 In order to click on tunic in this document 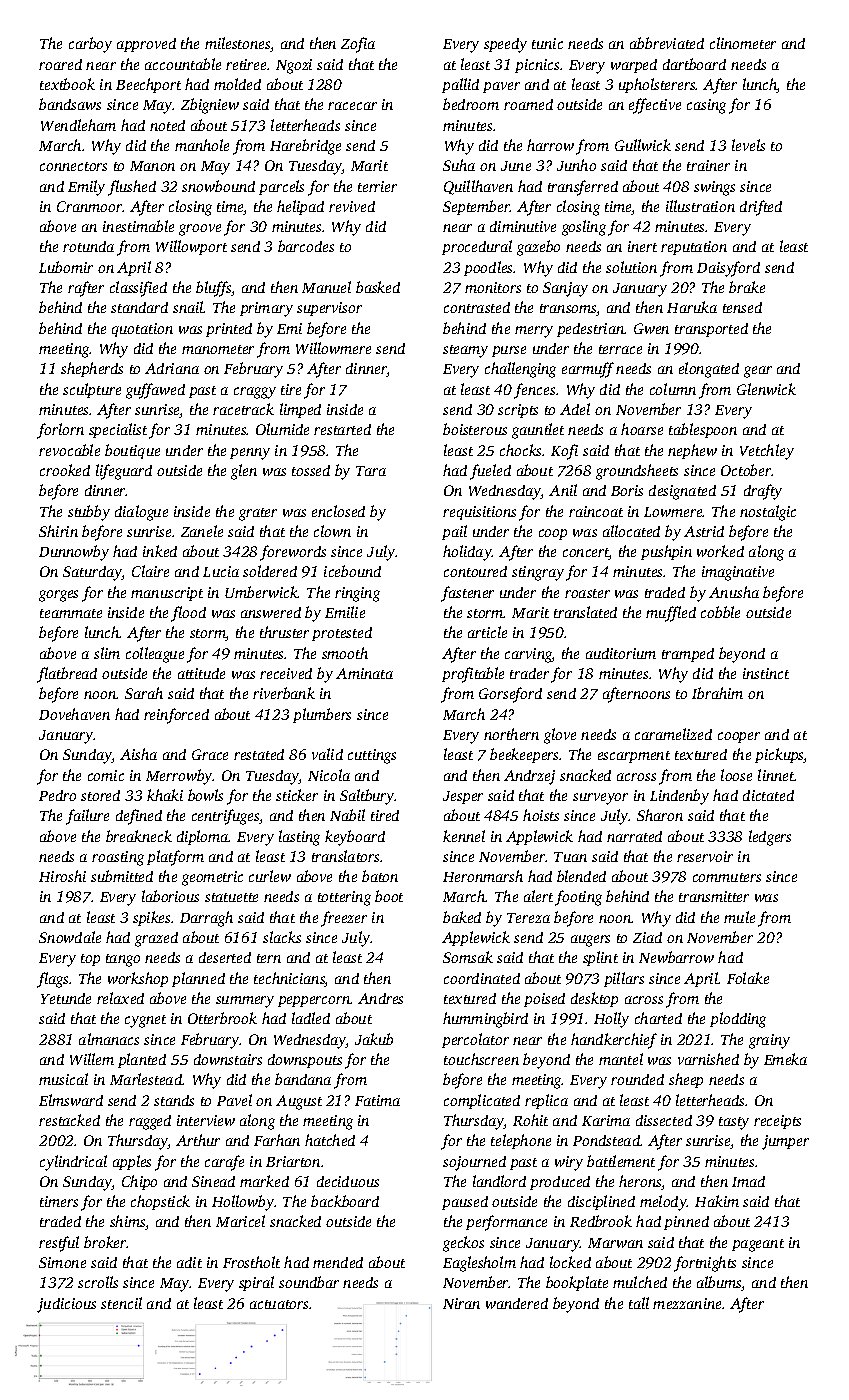, I will do `click(547, 43)`.
